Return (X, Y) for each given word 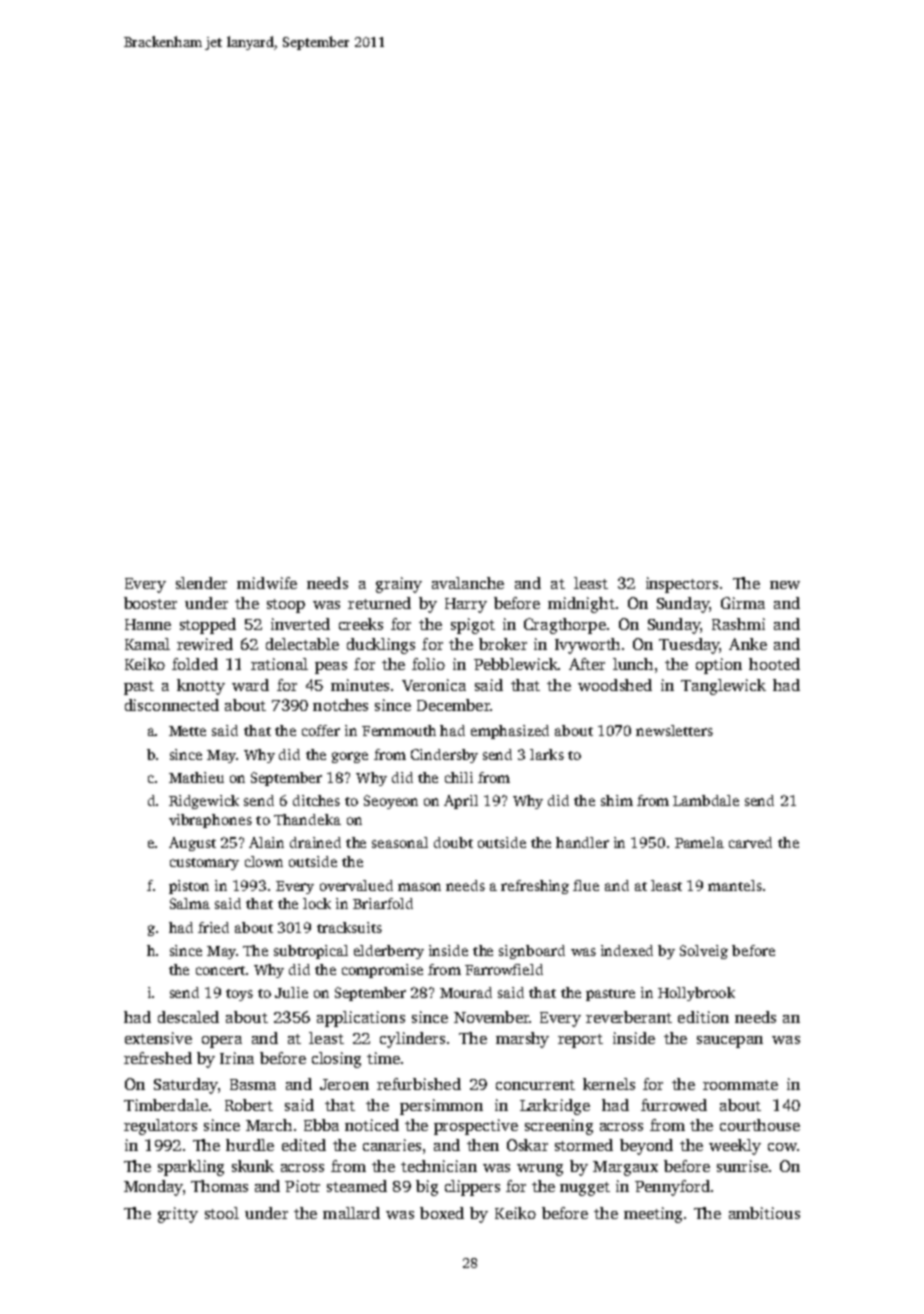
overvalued (356, 885)
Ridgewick (204, 802)
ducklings (381, 646)
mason (419, 887)
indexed (627, 950)
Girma (743, 603)
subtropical (311, 952)
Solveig (704, 952)
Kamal (147, 644)
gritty (178, 1215)
